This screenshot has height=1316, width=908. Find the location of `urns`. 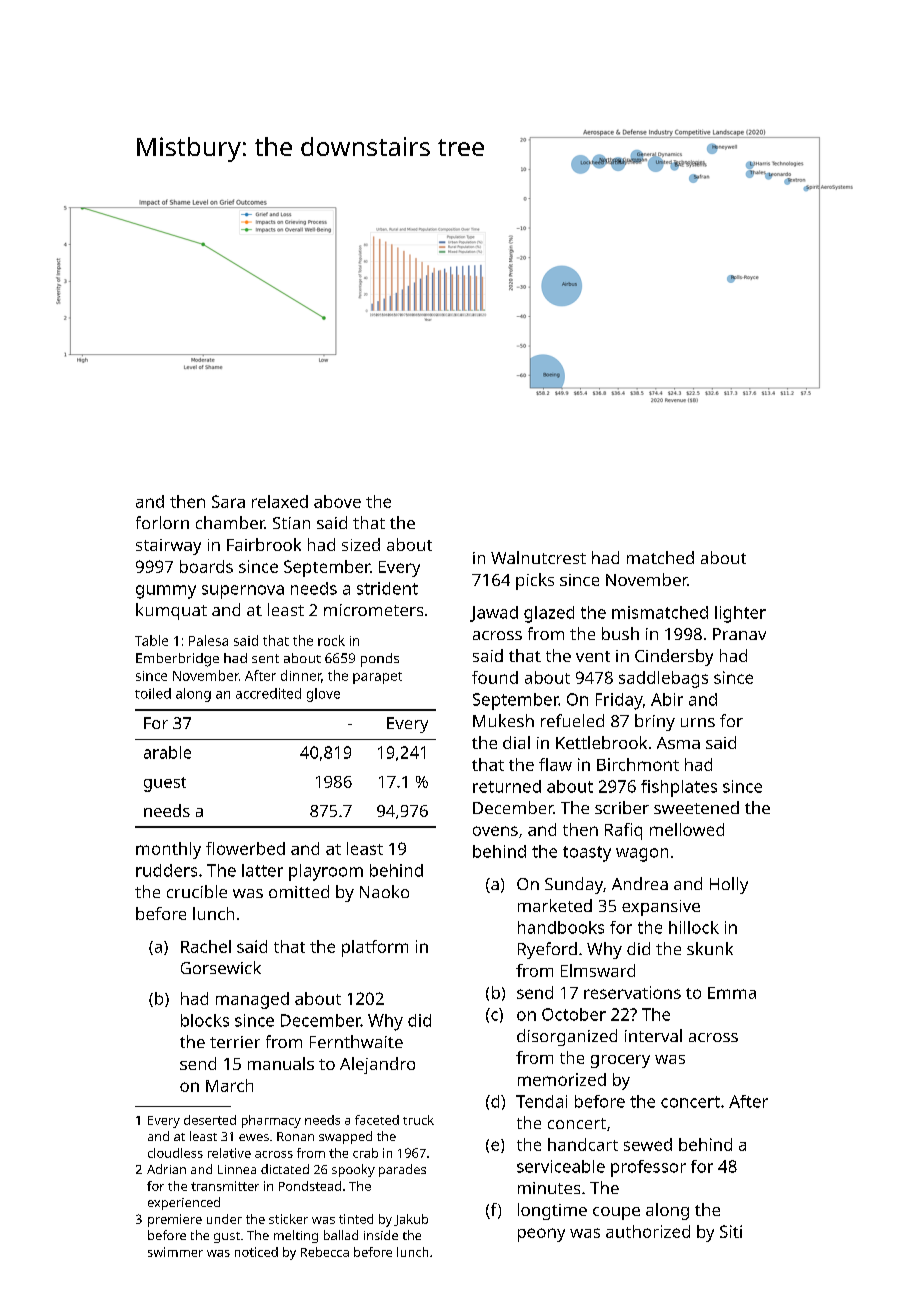

urns is located at coordinates (698, 722).
